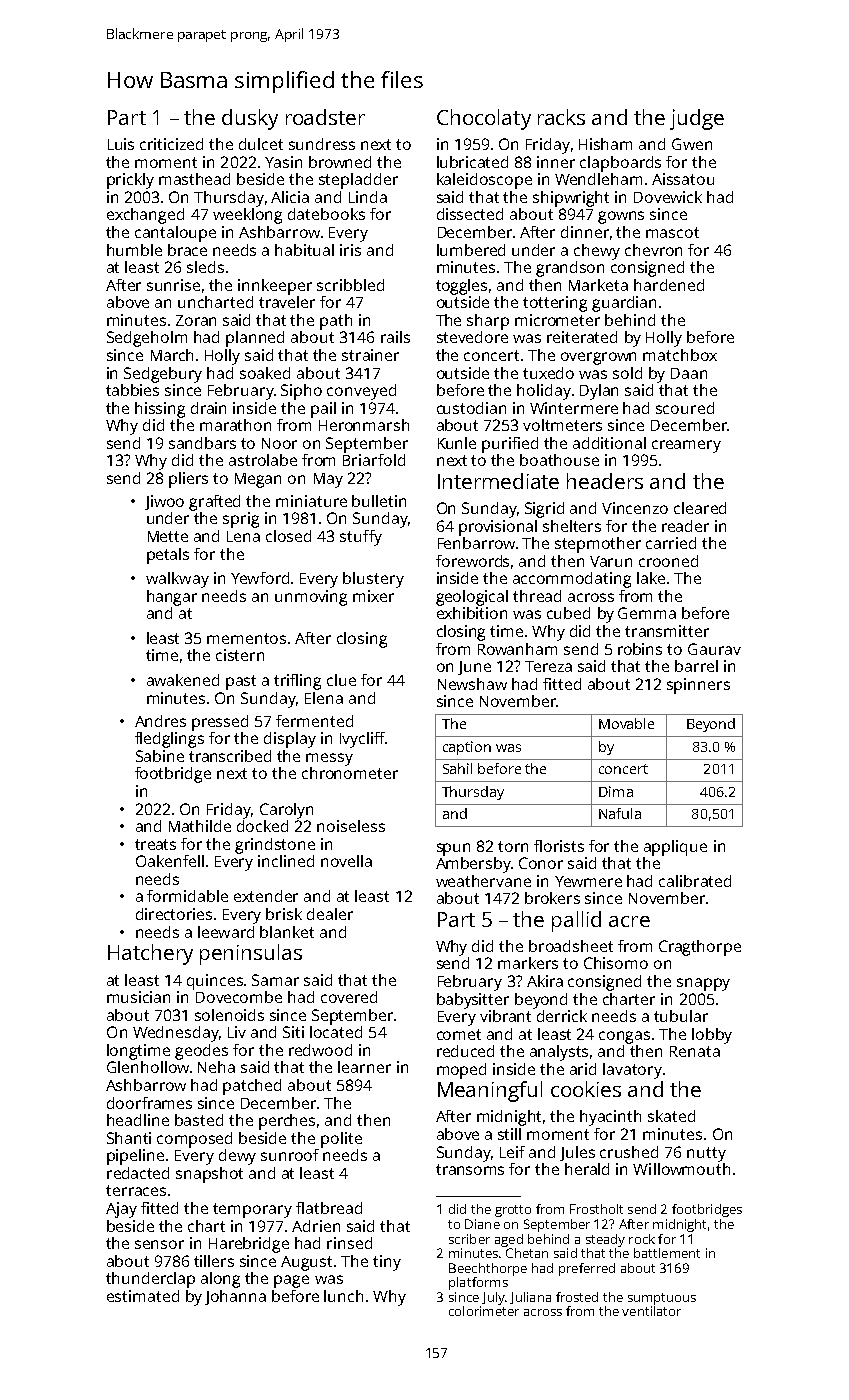 The height and width of the screenshot is (1400, 849). I want to click on temporary, so click(252, 1210).
